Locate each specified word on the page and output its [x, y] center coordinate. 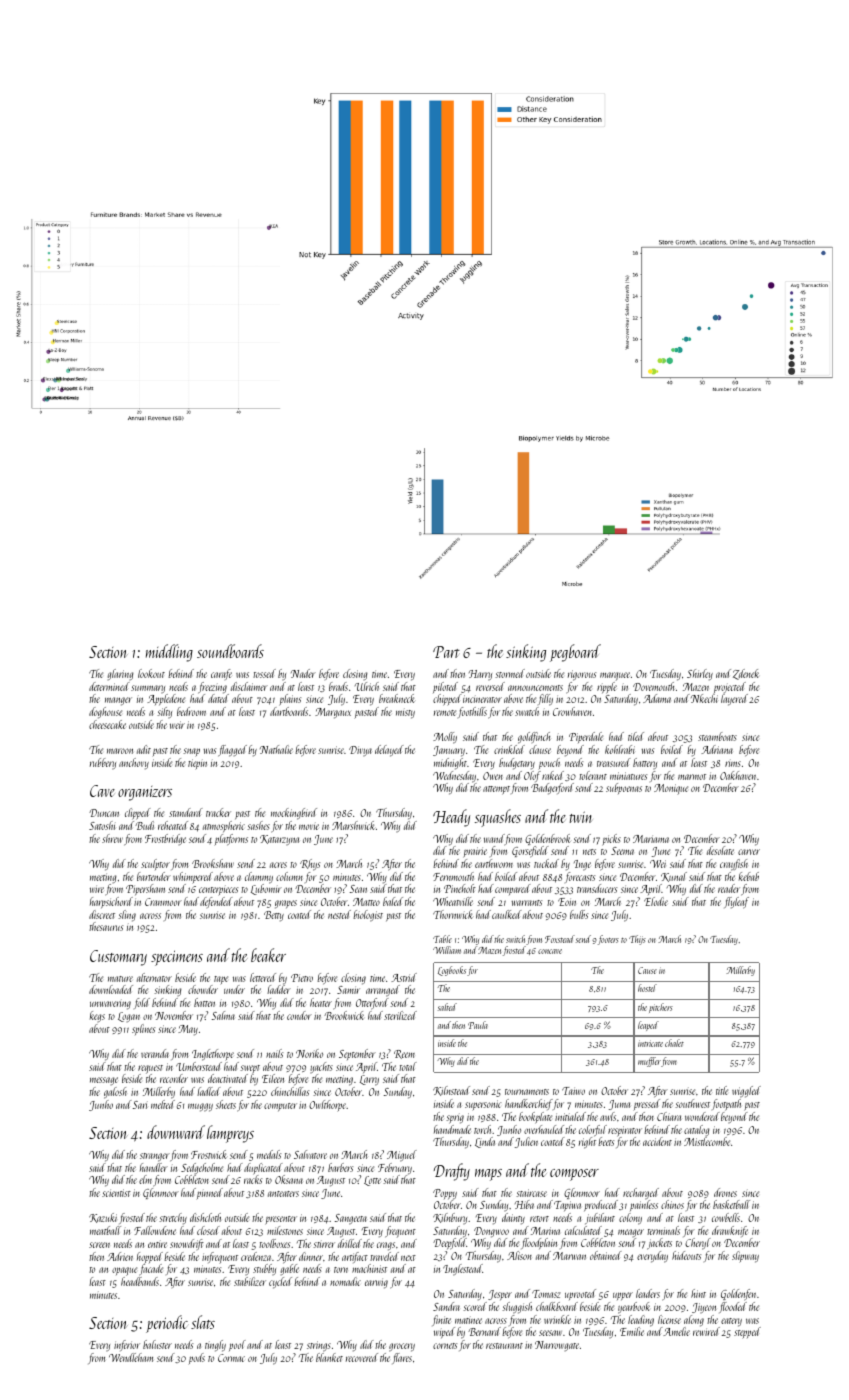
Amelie [676, 1331]
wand [494, 838]
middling [169, 653]
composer [574, 1175]
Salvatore [310, 1154]
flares [402, 1358]
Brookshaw [213, 863]
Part [446, 652]
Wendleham [131, 1357]
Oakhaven [738, 775]
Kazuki [103, 1218]
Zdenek [746, 674]
